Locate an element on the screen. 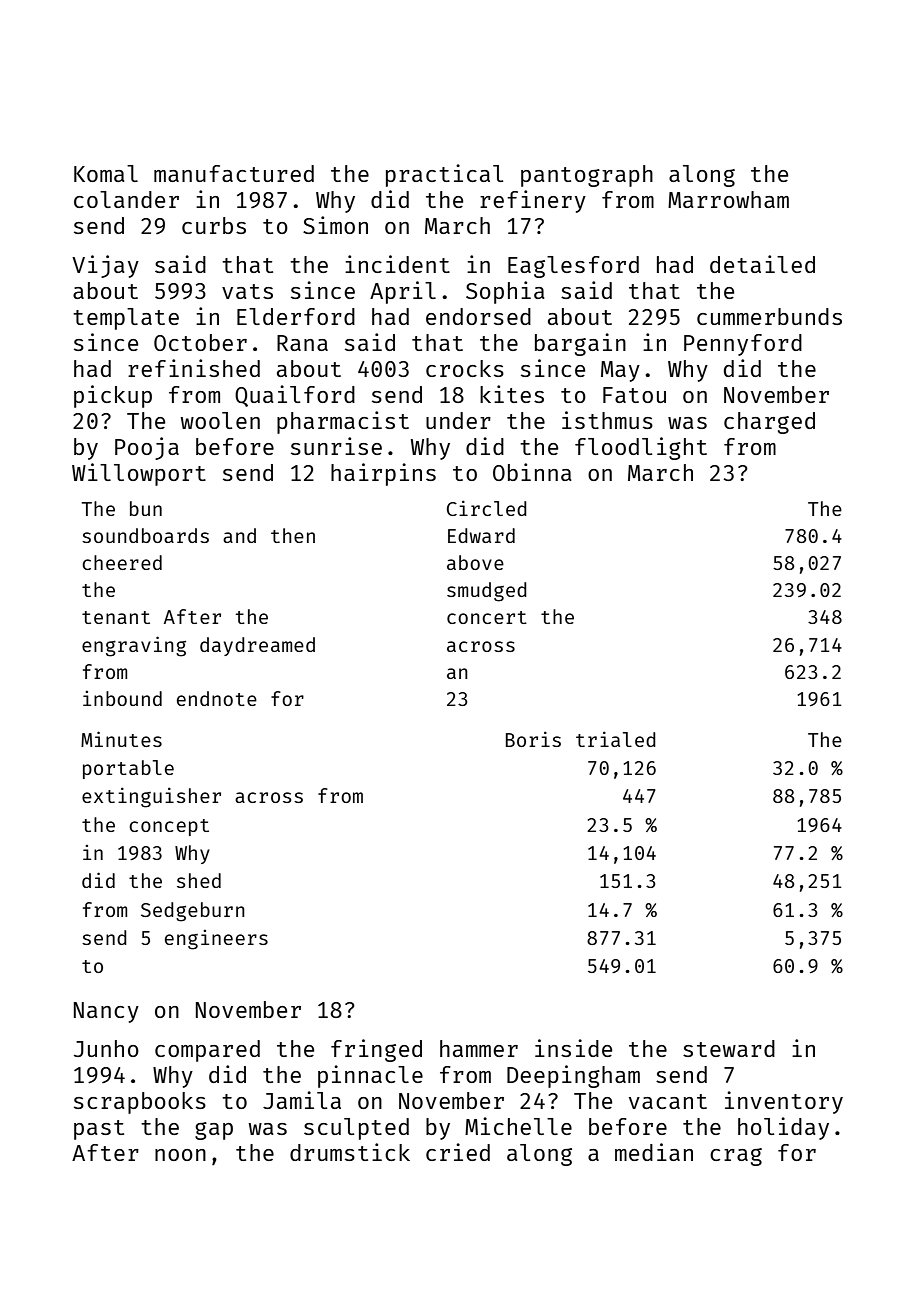  floodlight is located at coordinates (641, 448).
